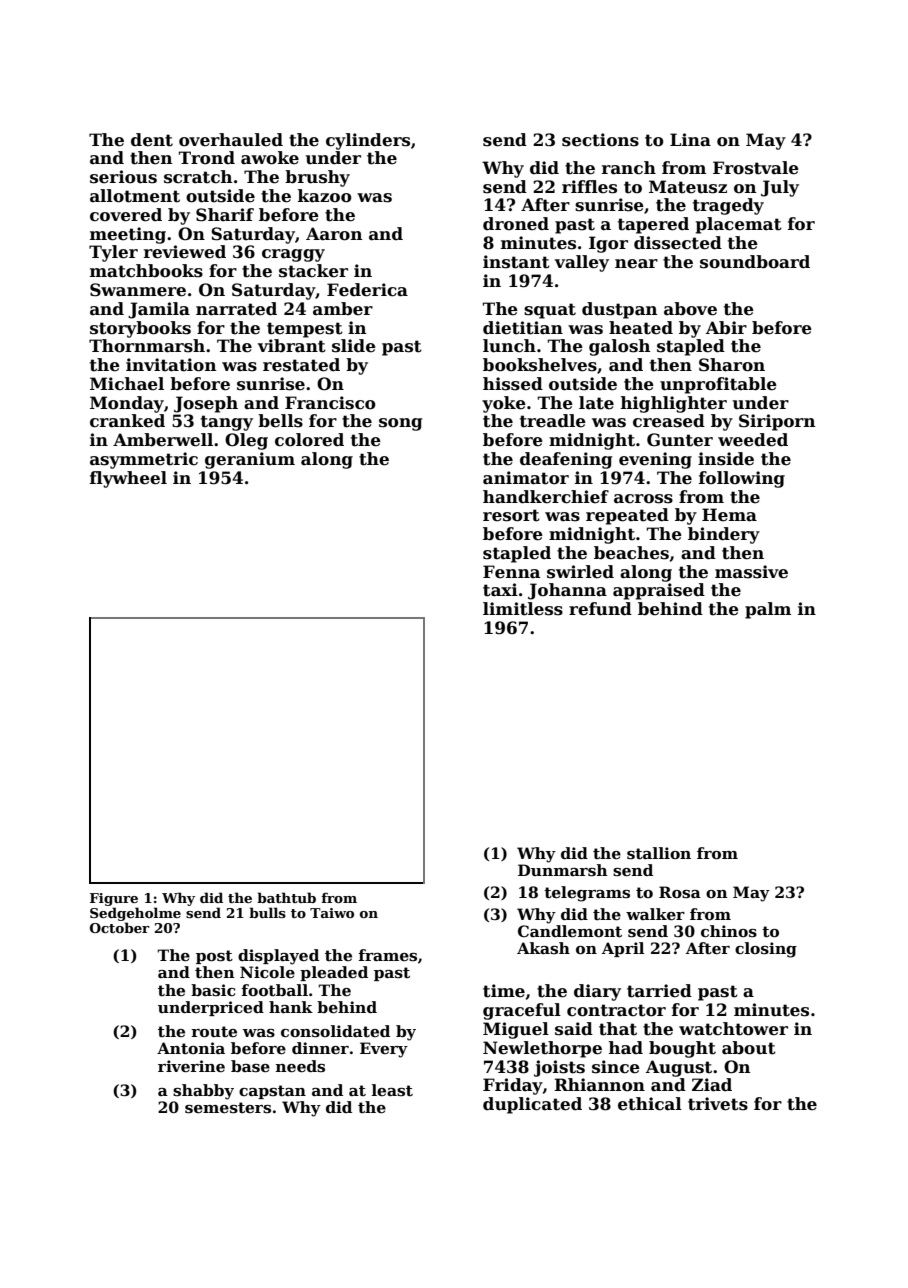 The height and width of the screenshot is (1288, 908). I want to click on limitless, so click(523, 609).
